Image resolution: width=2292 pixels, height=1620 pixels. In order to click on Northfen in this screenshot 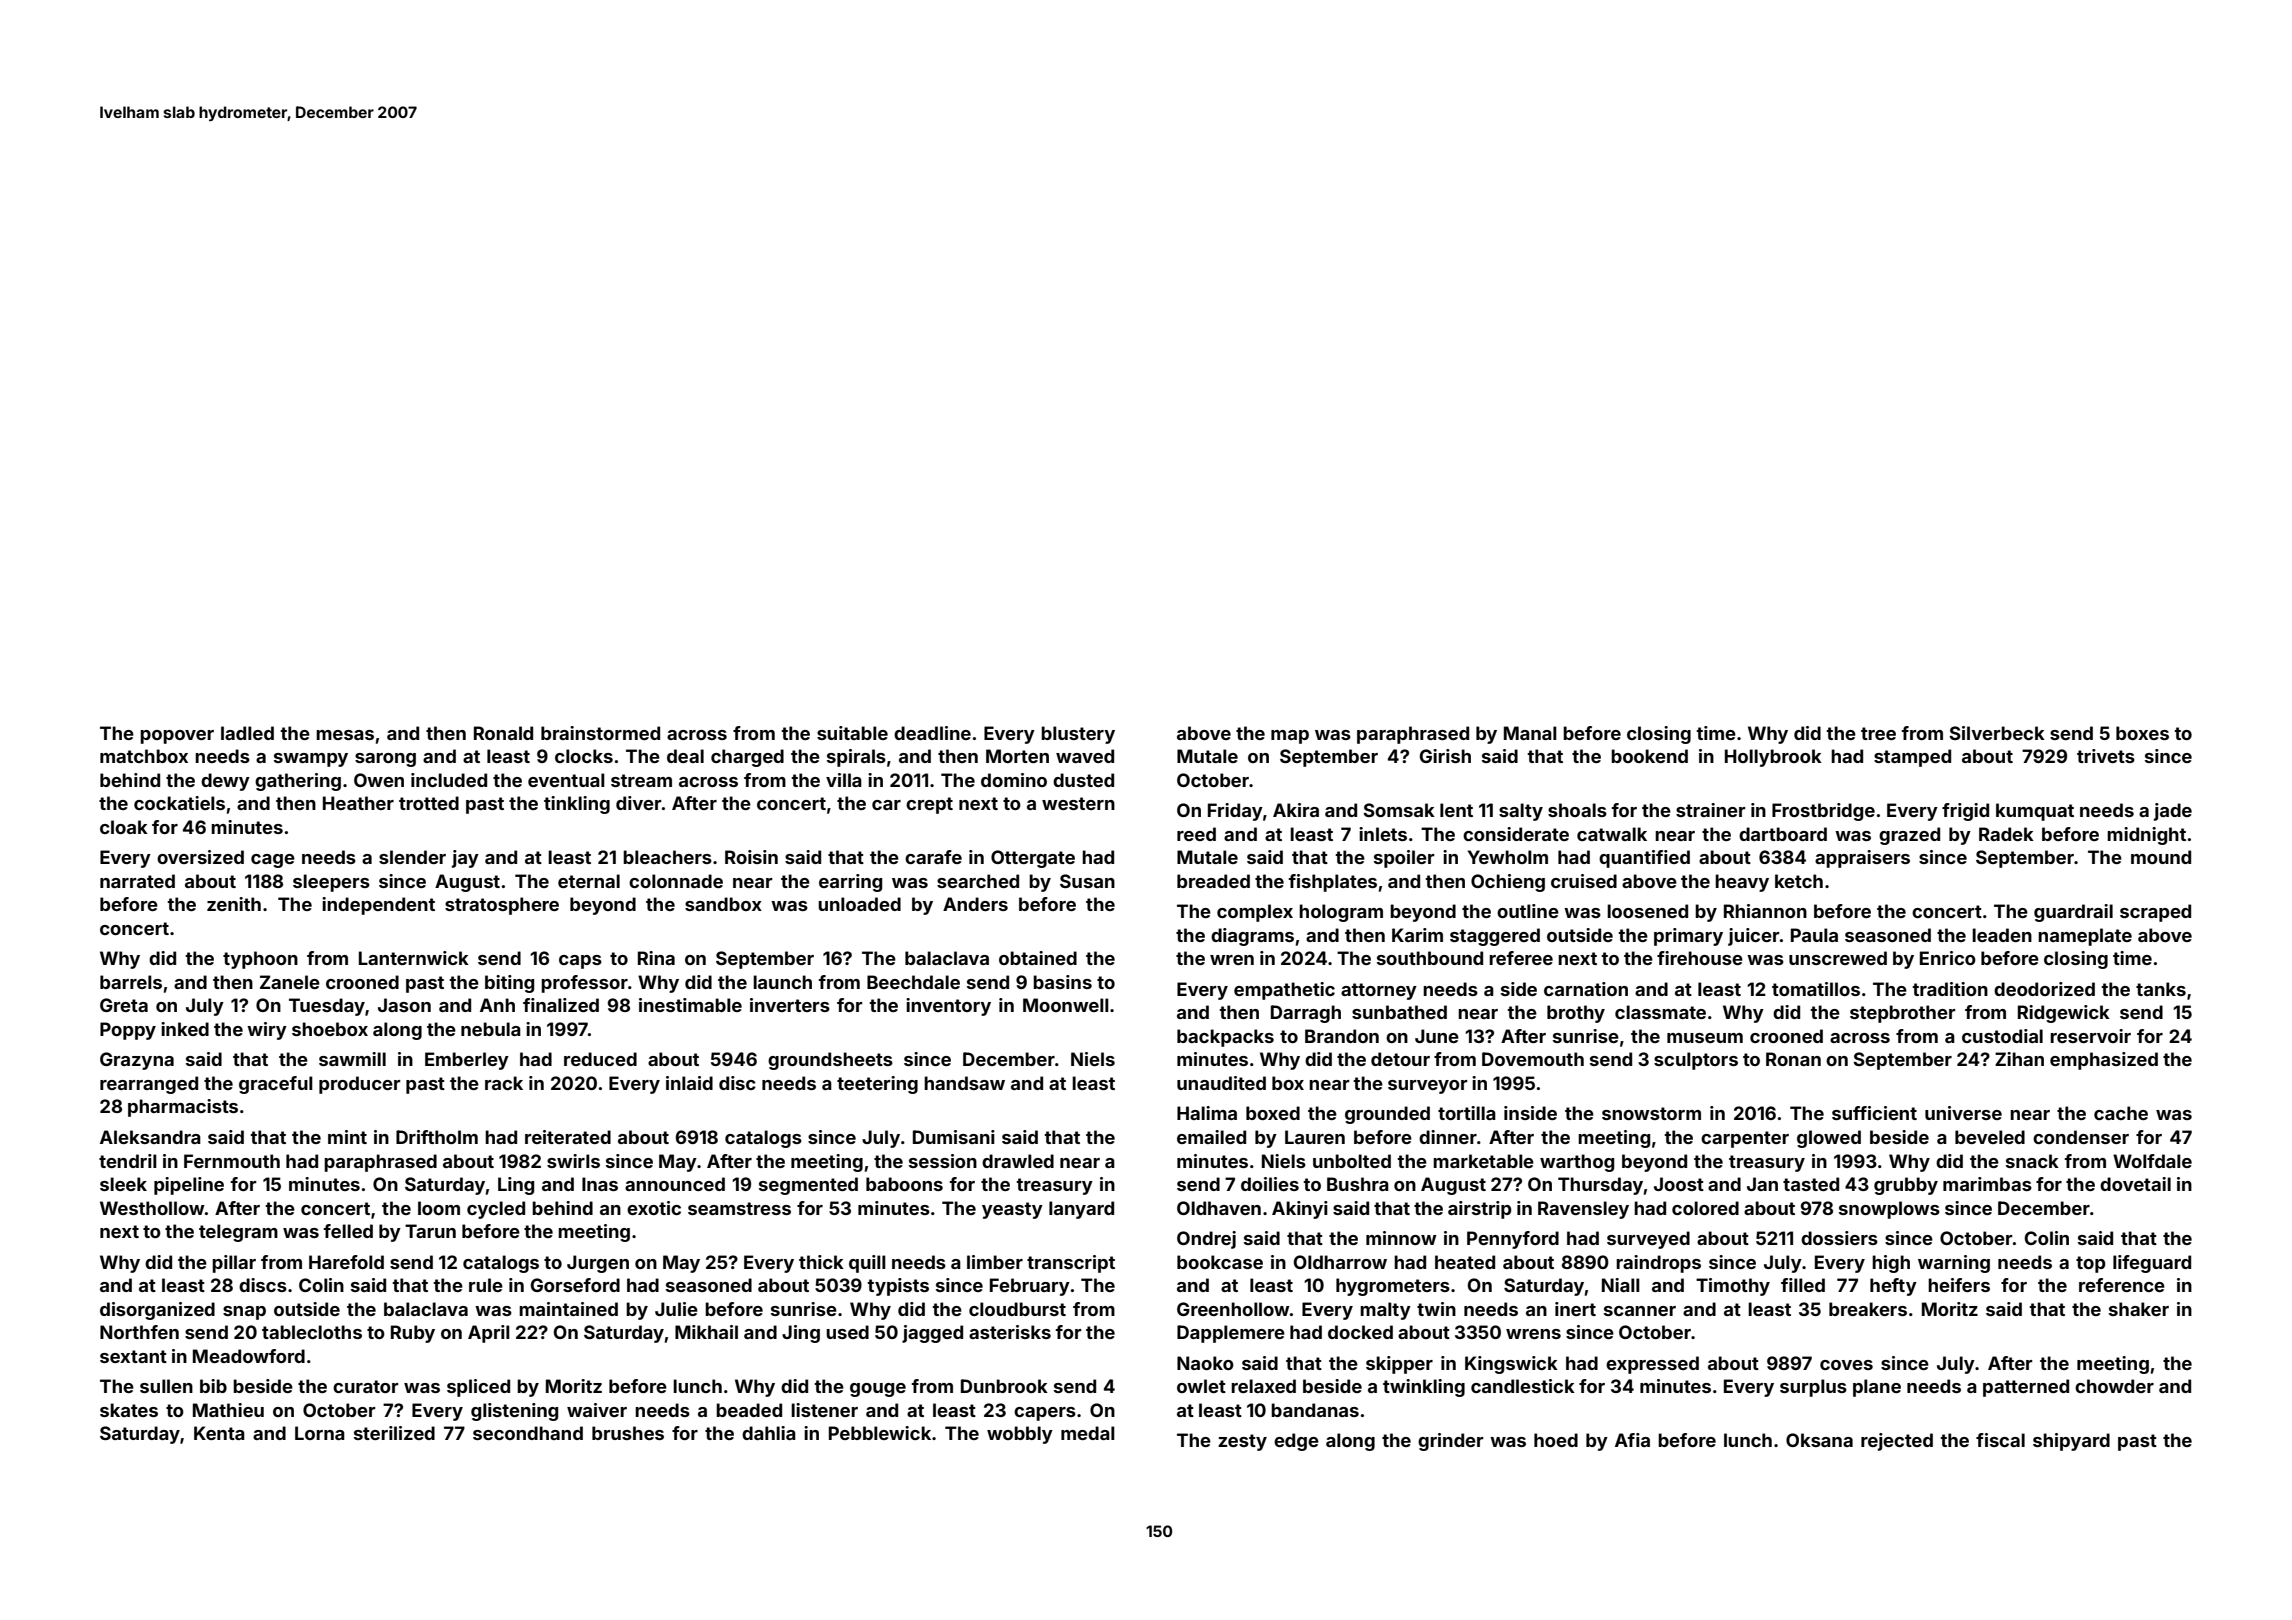, I will do `click(139, 1332)`.
